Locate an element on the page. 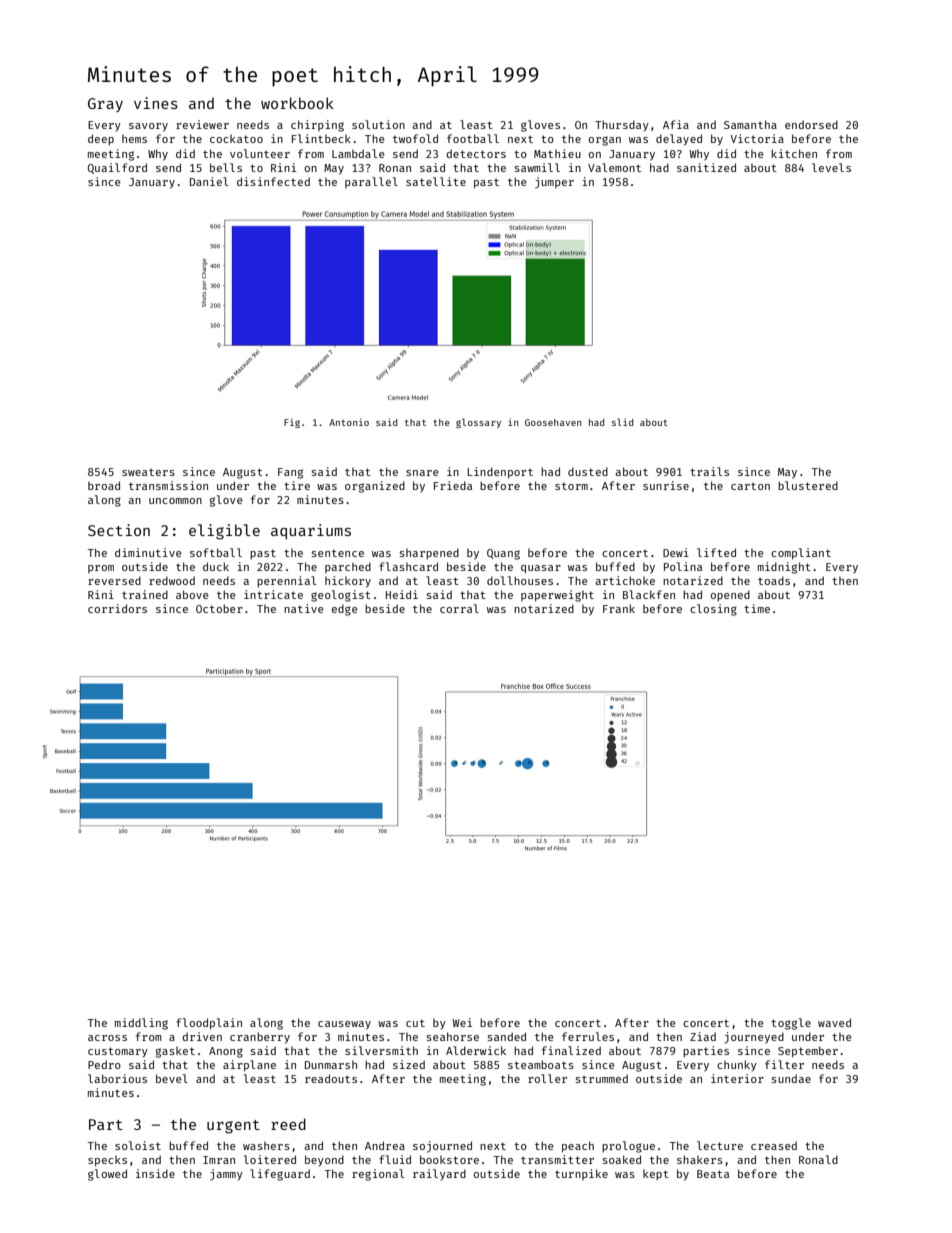 This image has height=1233, width=952. intricate is located at coordinates (273, 594).
